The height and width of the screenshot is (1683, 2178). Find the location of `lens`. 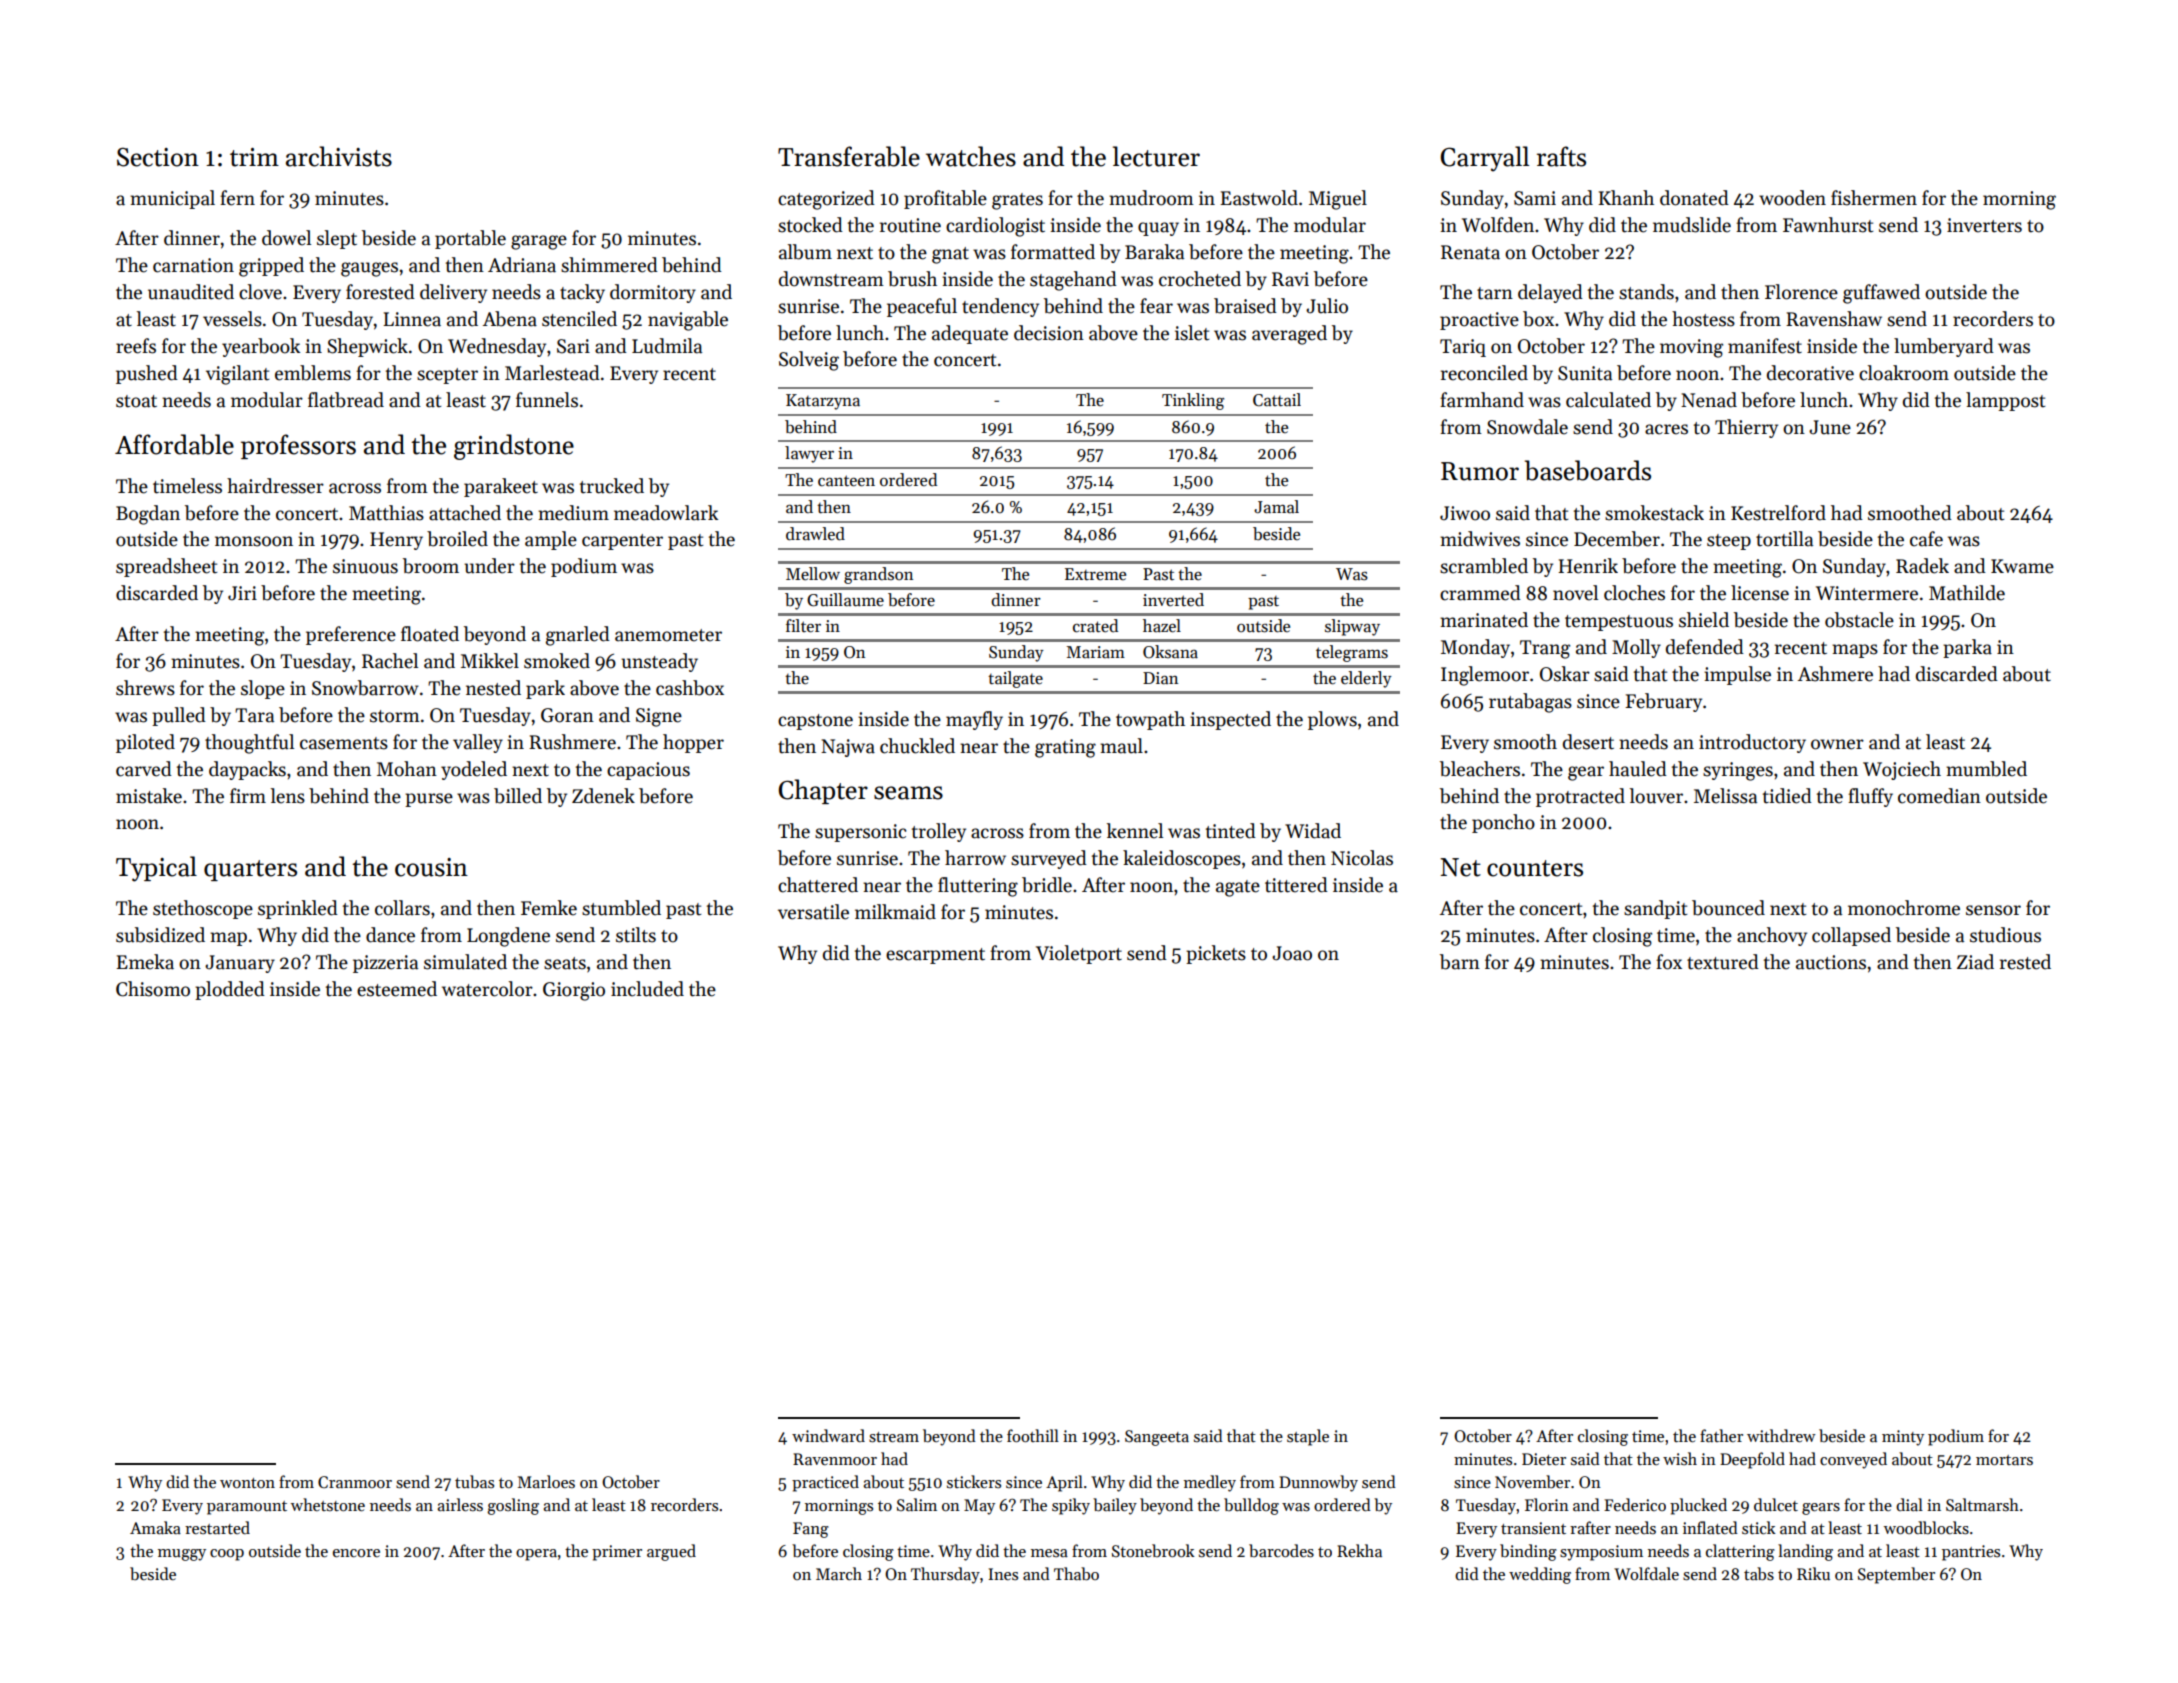

lens is located at coordinates (288, 796).
